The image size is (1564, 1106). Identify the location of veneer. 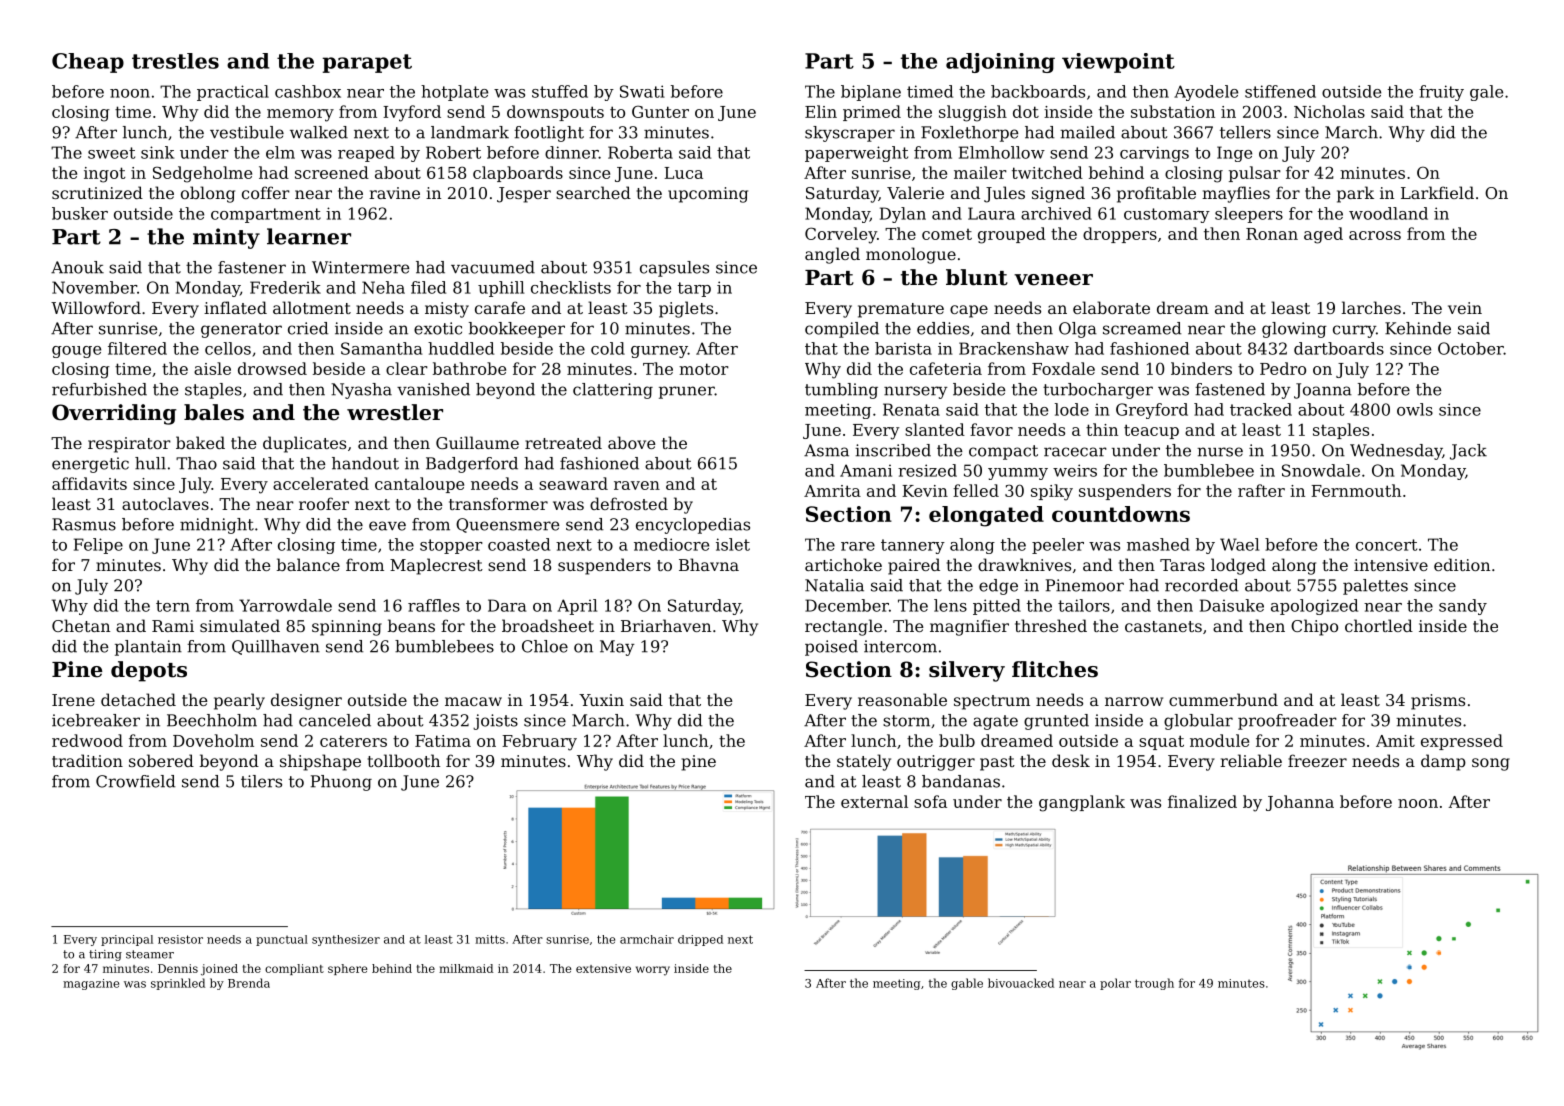
(1053, 280).
